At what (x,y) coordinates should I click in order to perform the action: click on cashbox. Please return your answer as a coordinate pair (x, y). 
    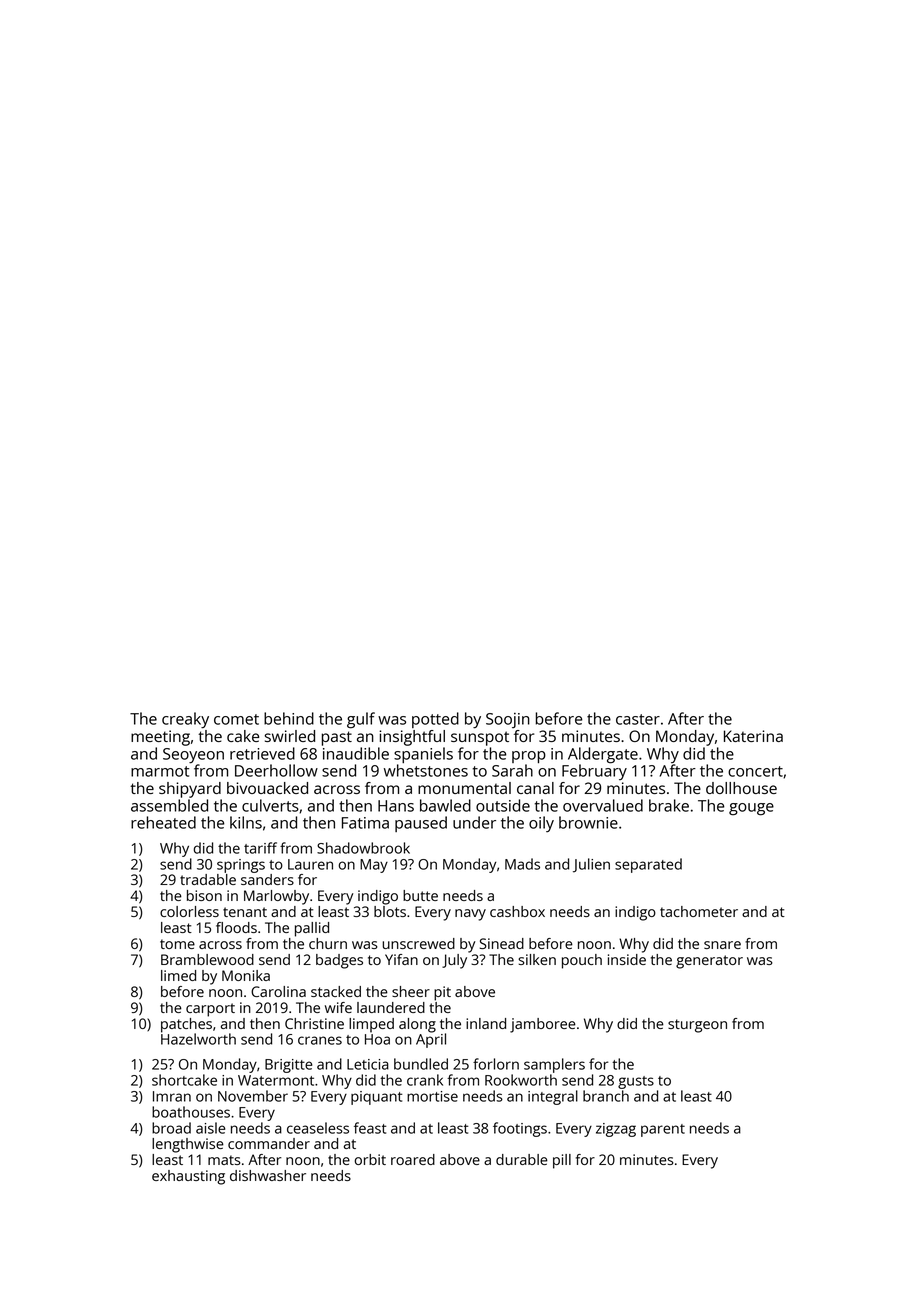
    Looking at the image, I should click on (517, 911).
